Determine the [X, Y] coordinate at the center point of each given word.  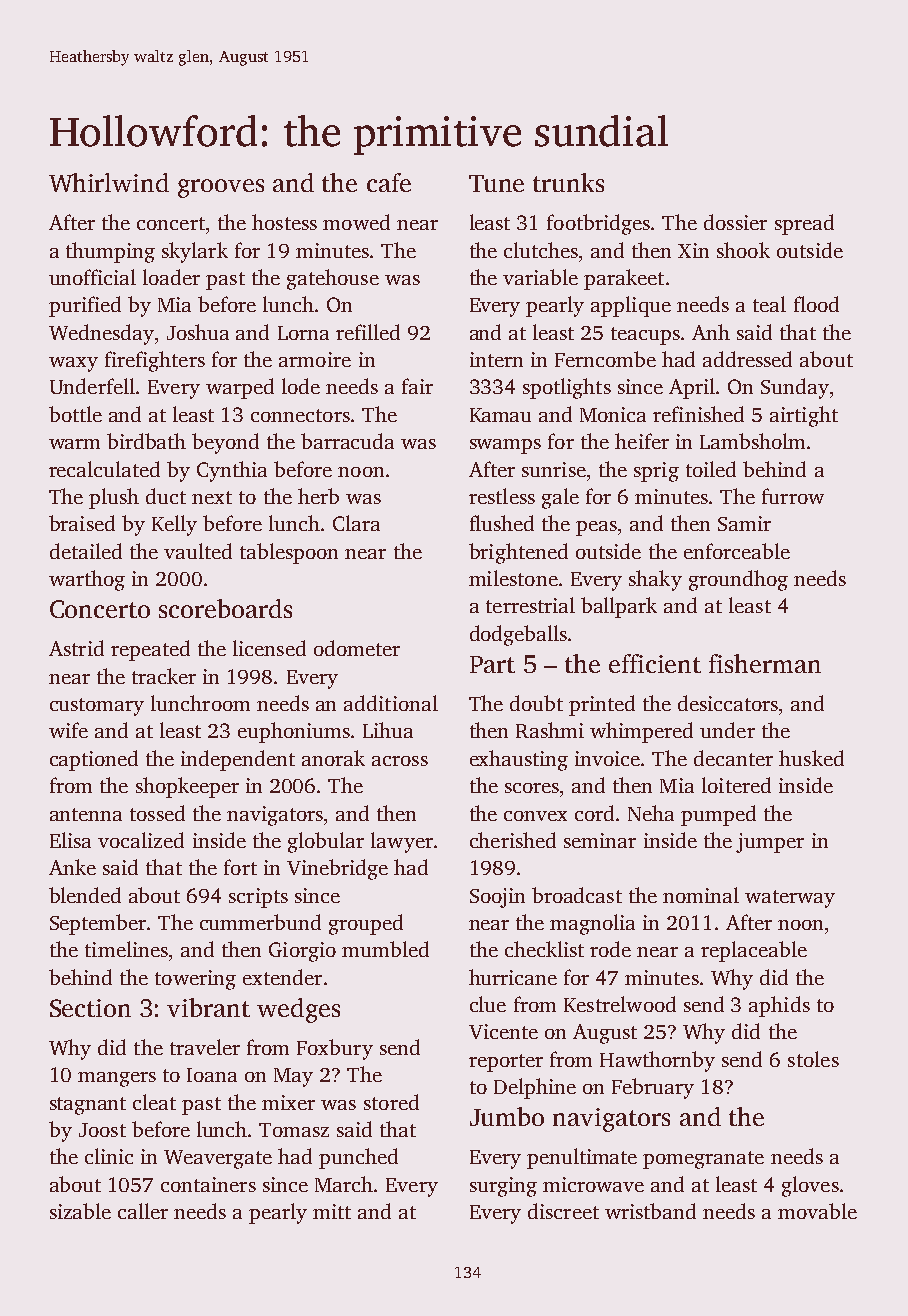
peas [596, 528]
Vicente [503, 1031]
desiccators [728, 703]
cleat [154, 1102]
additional [391, 703]
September [98, 924]
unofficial [92, 277]
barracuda [347, 441]
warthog [87, 580]
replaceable [754, 951]
